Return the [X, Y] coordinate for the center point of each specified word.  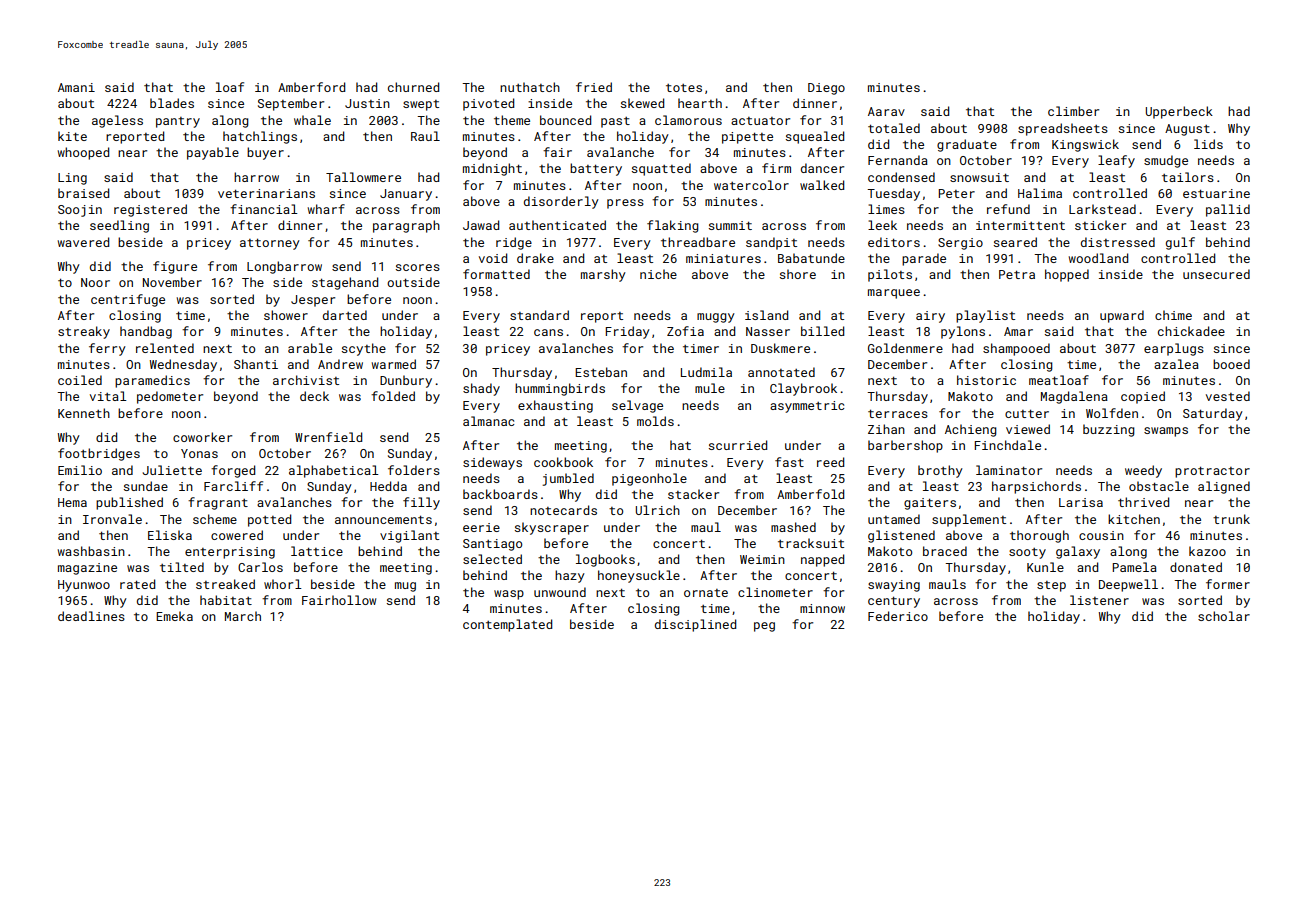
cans [548, 332]
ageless [117, 121]
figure [175, 267]
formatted [496, 274]
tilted [182, 567]
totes [684, 88]
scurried [738, 445]
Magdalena [1074, 397]
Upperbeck [1179, 112]
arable [310, 348]
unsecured [1216, 274]
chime [1173, 315]
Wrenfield [328, 437]
